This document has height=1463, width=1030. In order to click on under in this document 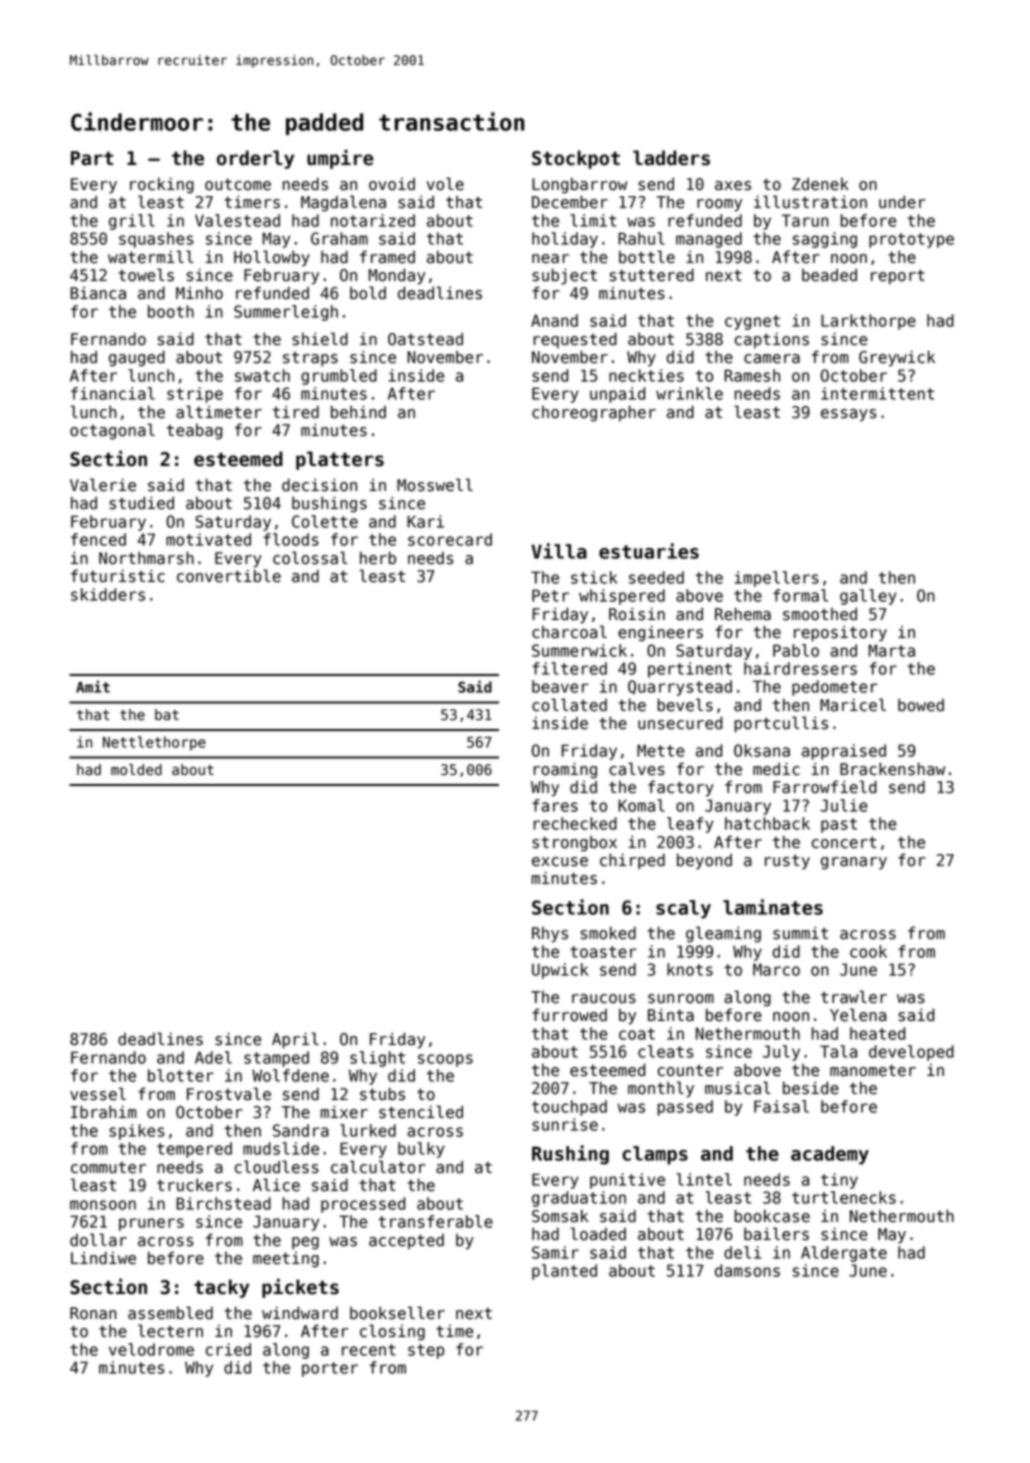, I will do `click(902, 202)`.
